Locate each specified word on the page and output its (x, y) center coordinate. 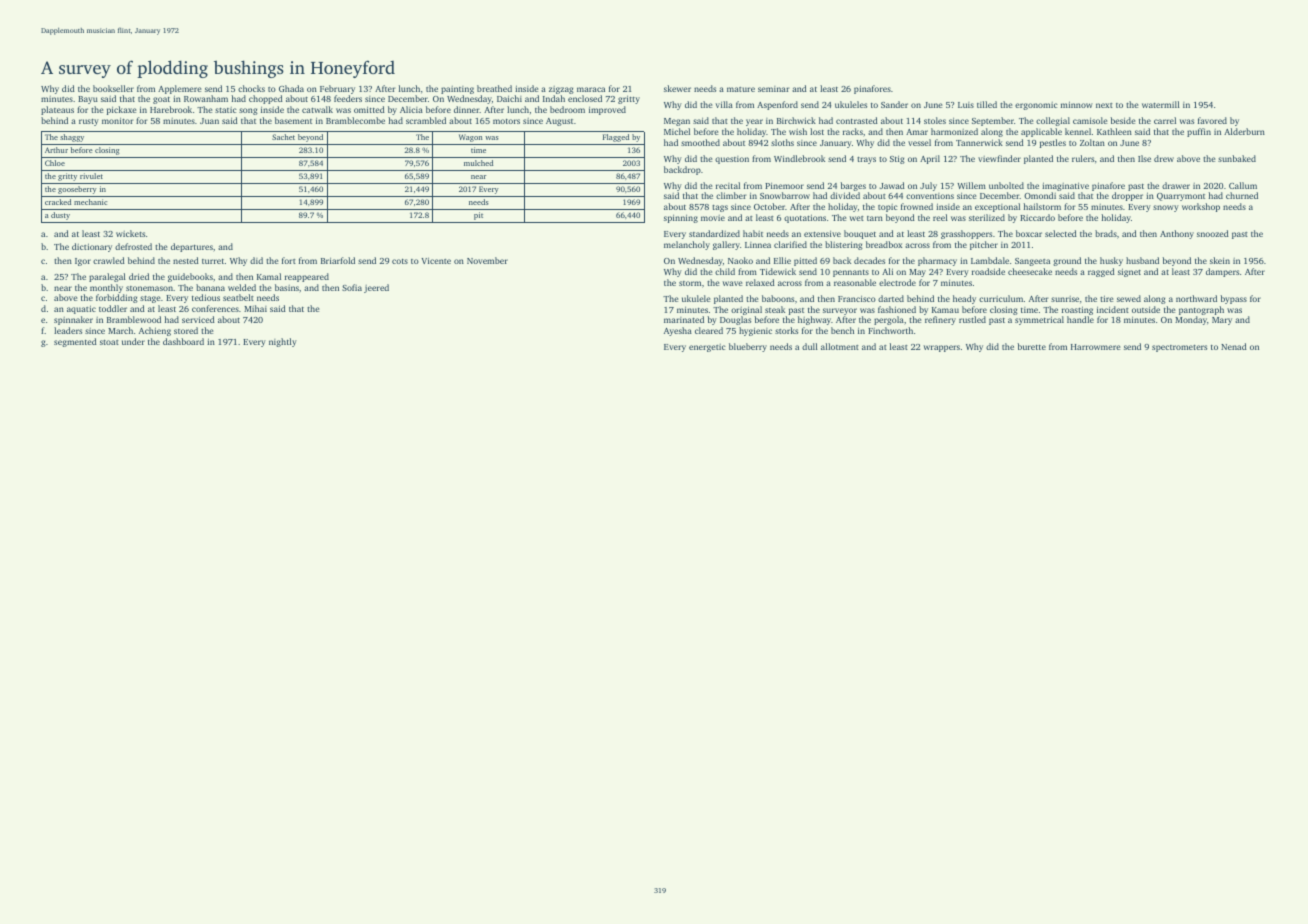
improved (607, 110)
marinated (684, 319)
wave (732, 283)
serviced (198, 319)
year (754, 122)
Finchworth (890, 330)
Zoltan (1092, 142)
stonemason (149, 288)
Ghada (291, 88)
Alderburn (1244, 131)
